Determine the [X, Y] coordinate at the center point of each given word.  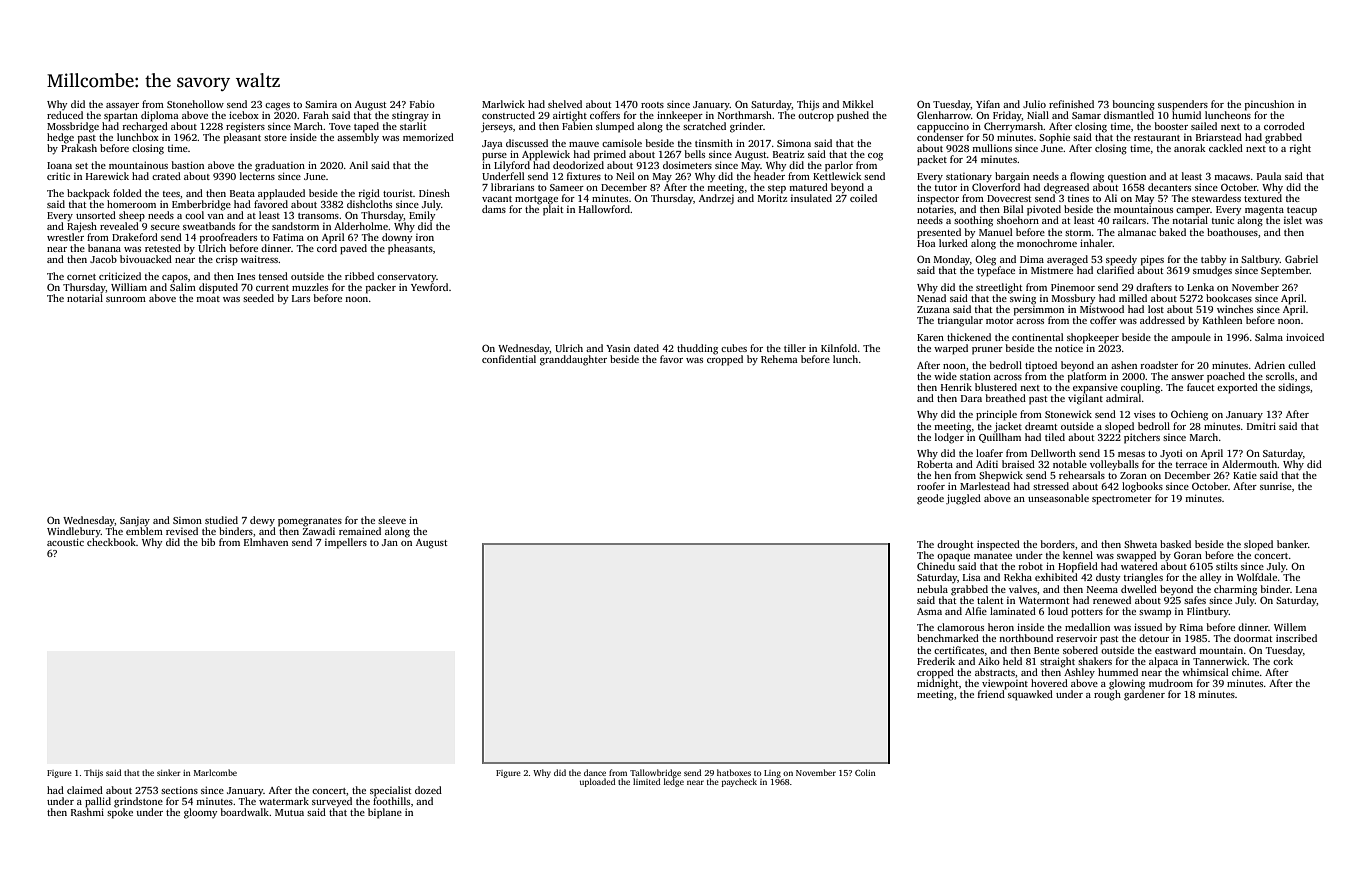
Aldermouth [1249, 464]
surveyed [332, 802]
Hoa [926, 243]
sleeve [392, 520]
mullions [992, 148]
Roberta [935, 464]
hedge [60, 138]
